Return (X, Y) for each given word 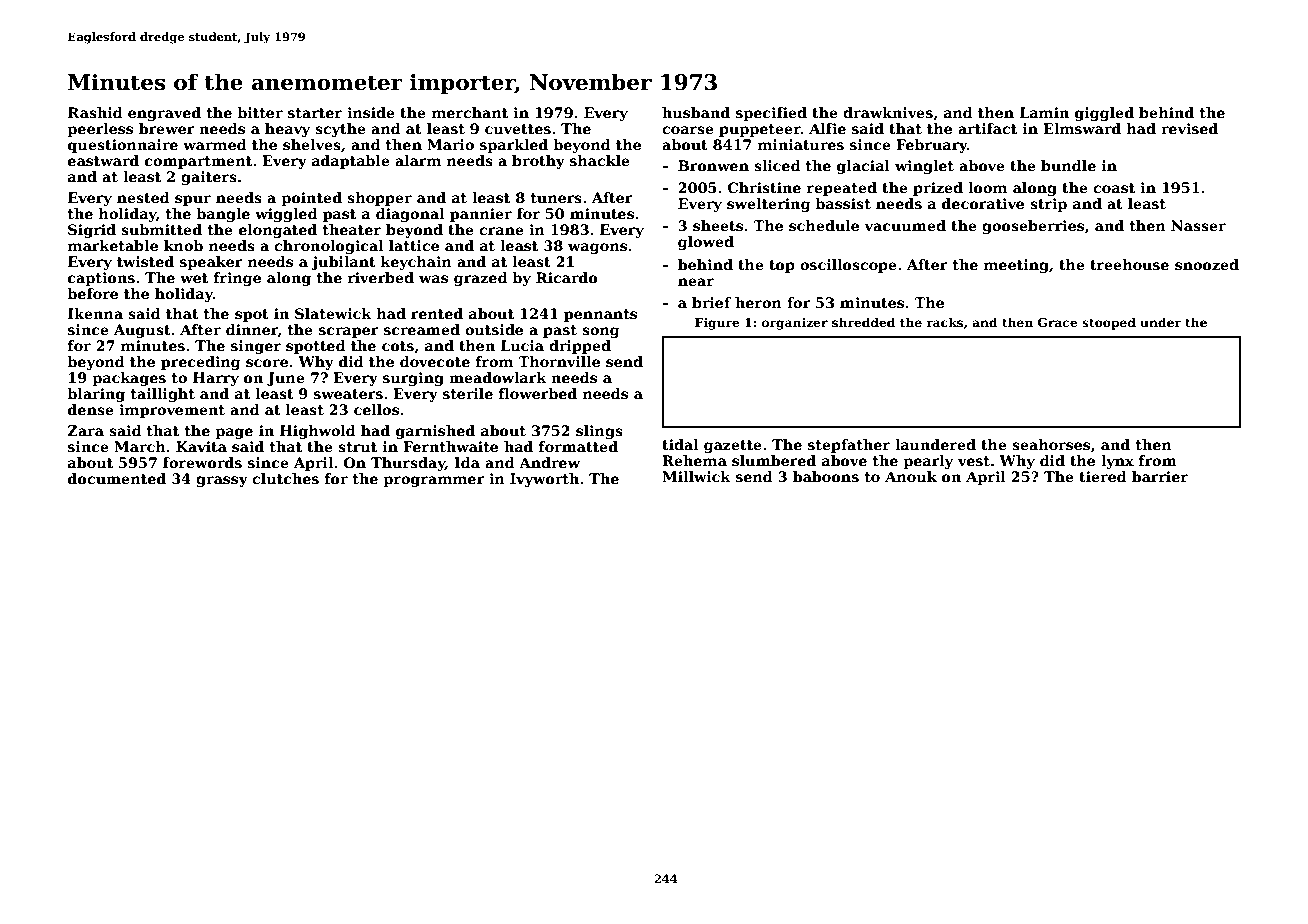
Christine (764, 187)
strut (357, 447)
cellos (376, 409)
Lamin (1044, 112)
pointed (311, 199)
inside (371, 112)
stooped (1109, 323)
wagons (597, 248)
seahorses (1051, 444)
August (142, 331)
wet (194, 278)
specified (771, 114)
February (931, 146)
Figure (717, 324)
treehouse (1129, 264)
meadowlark (498, 377)
